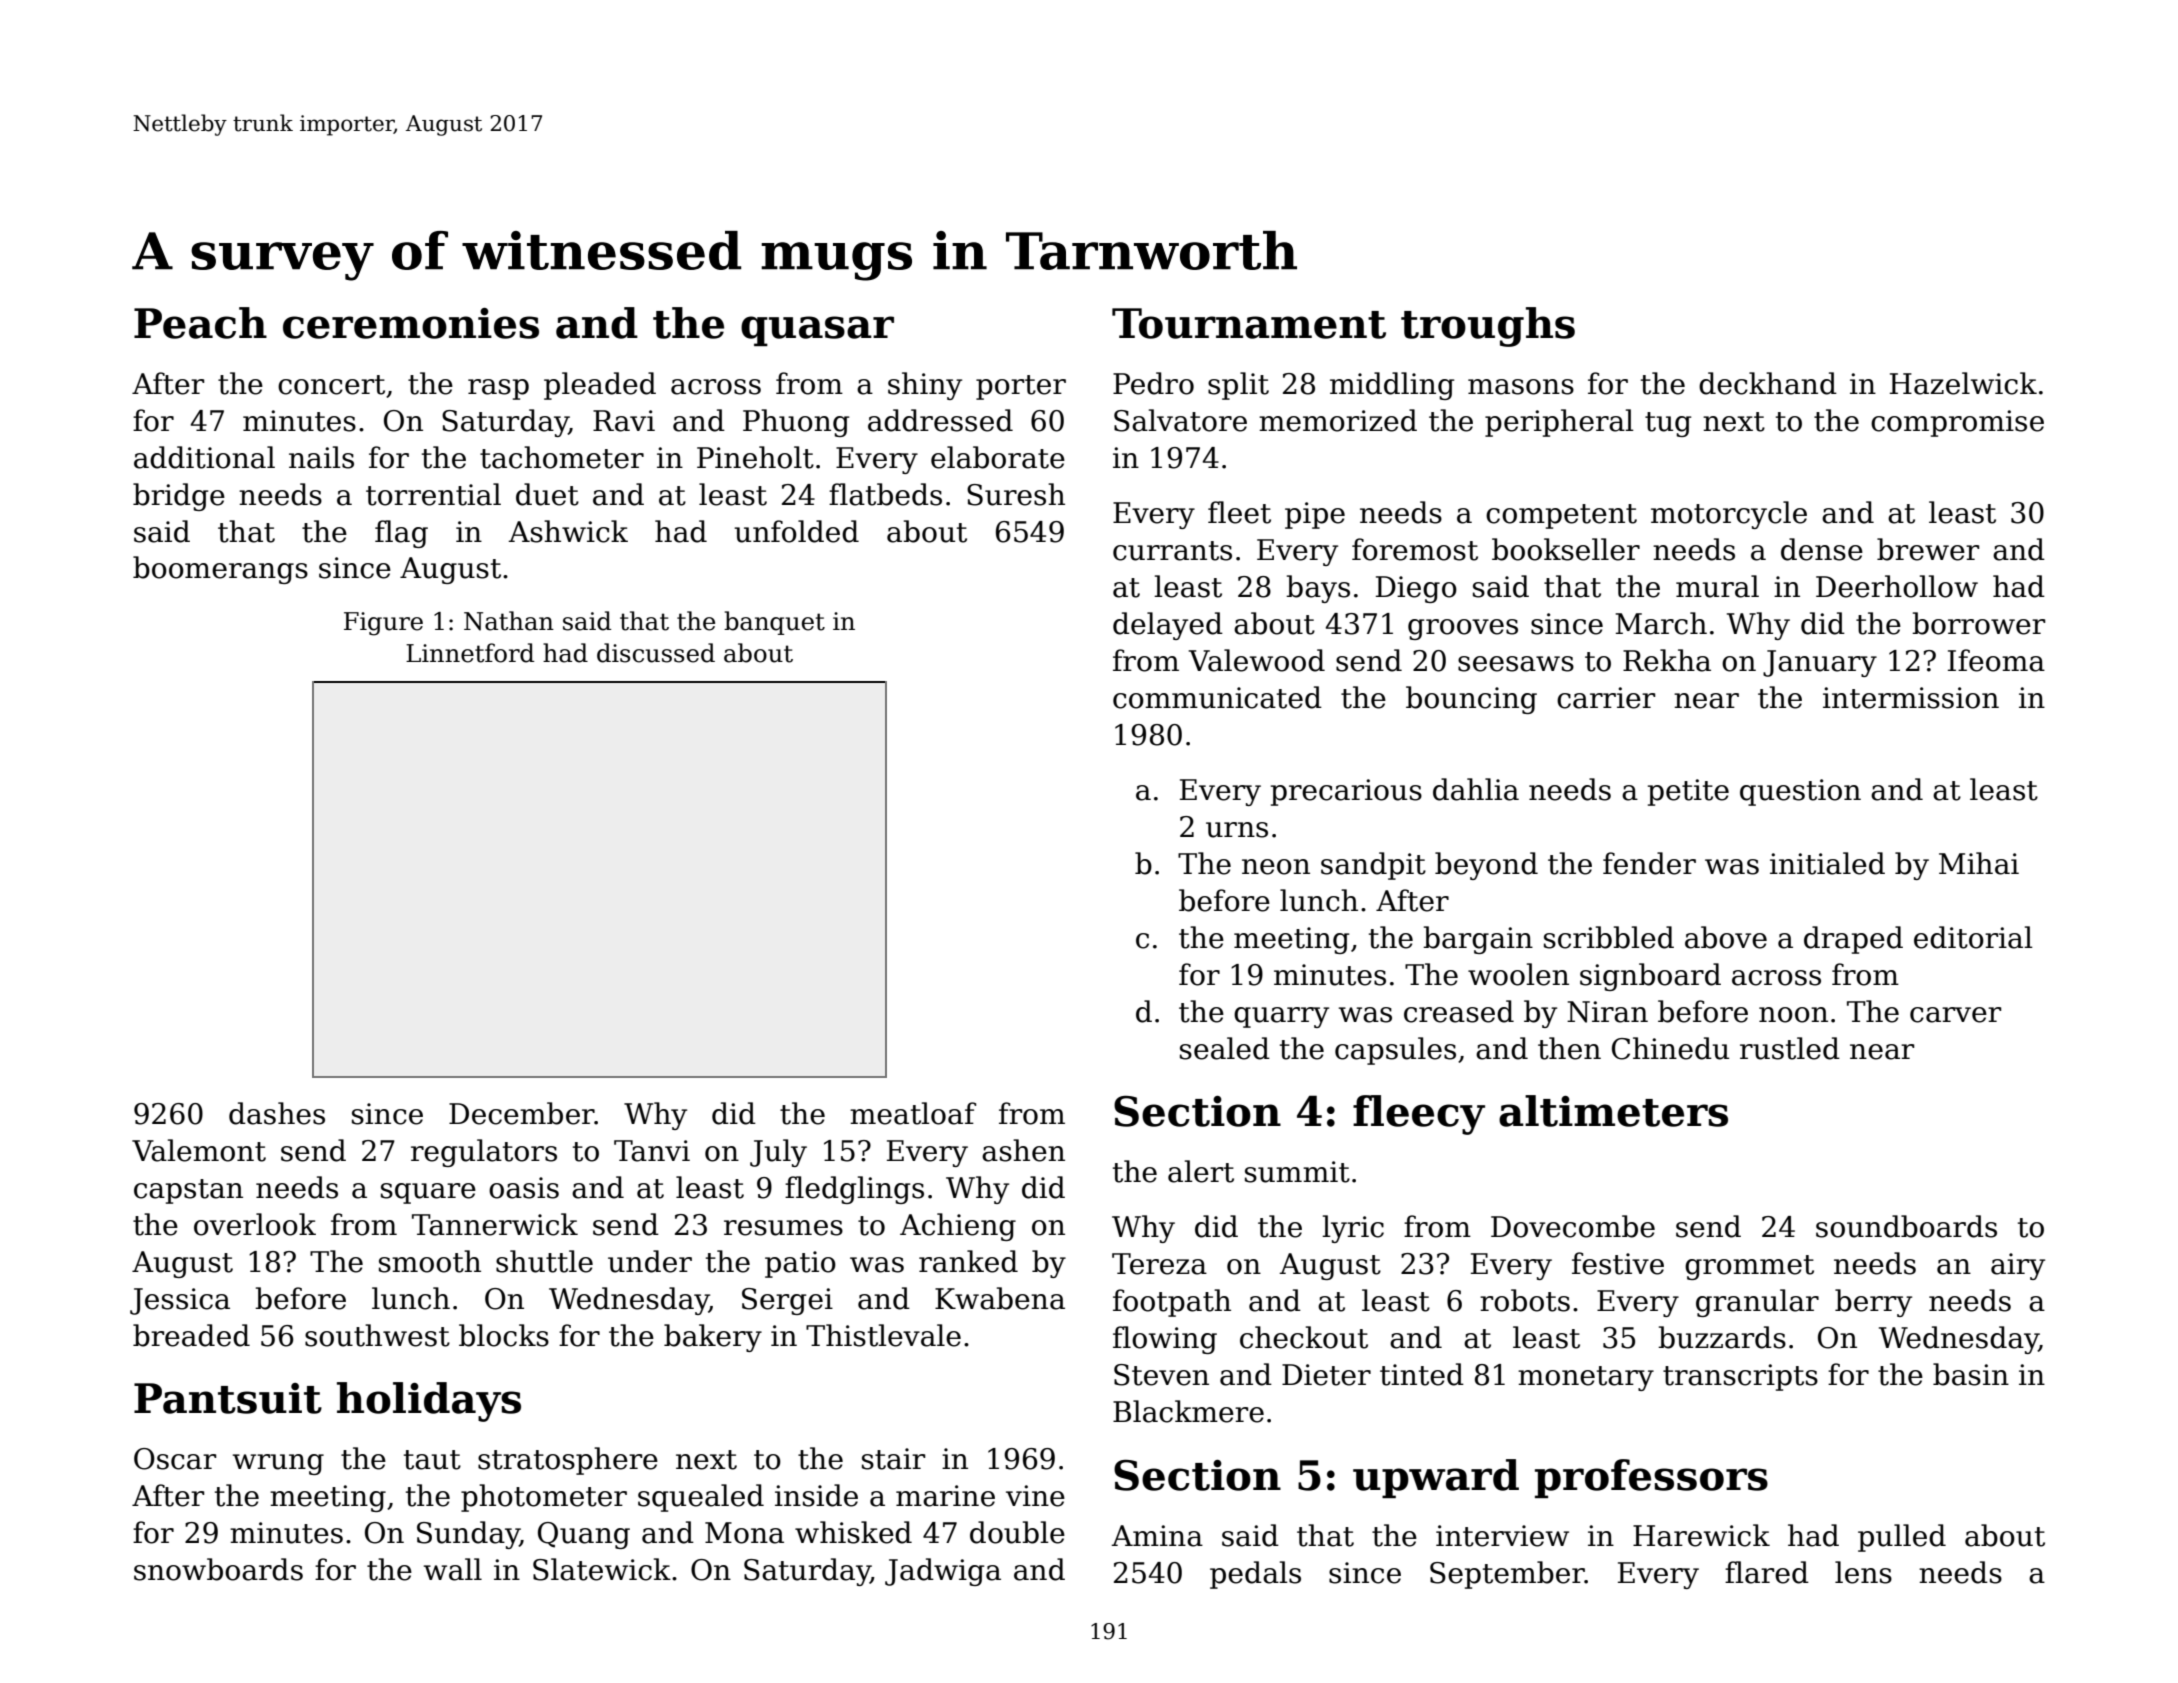 The image size is (2178, 1683). Describe the element at coordinates (468, 1535) in the image. I see `Sunday` at that location.
